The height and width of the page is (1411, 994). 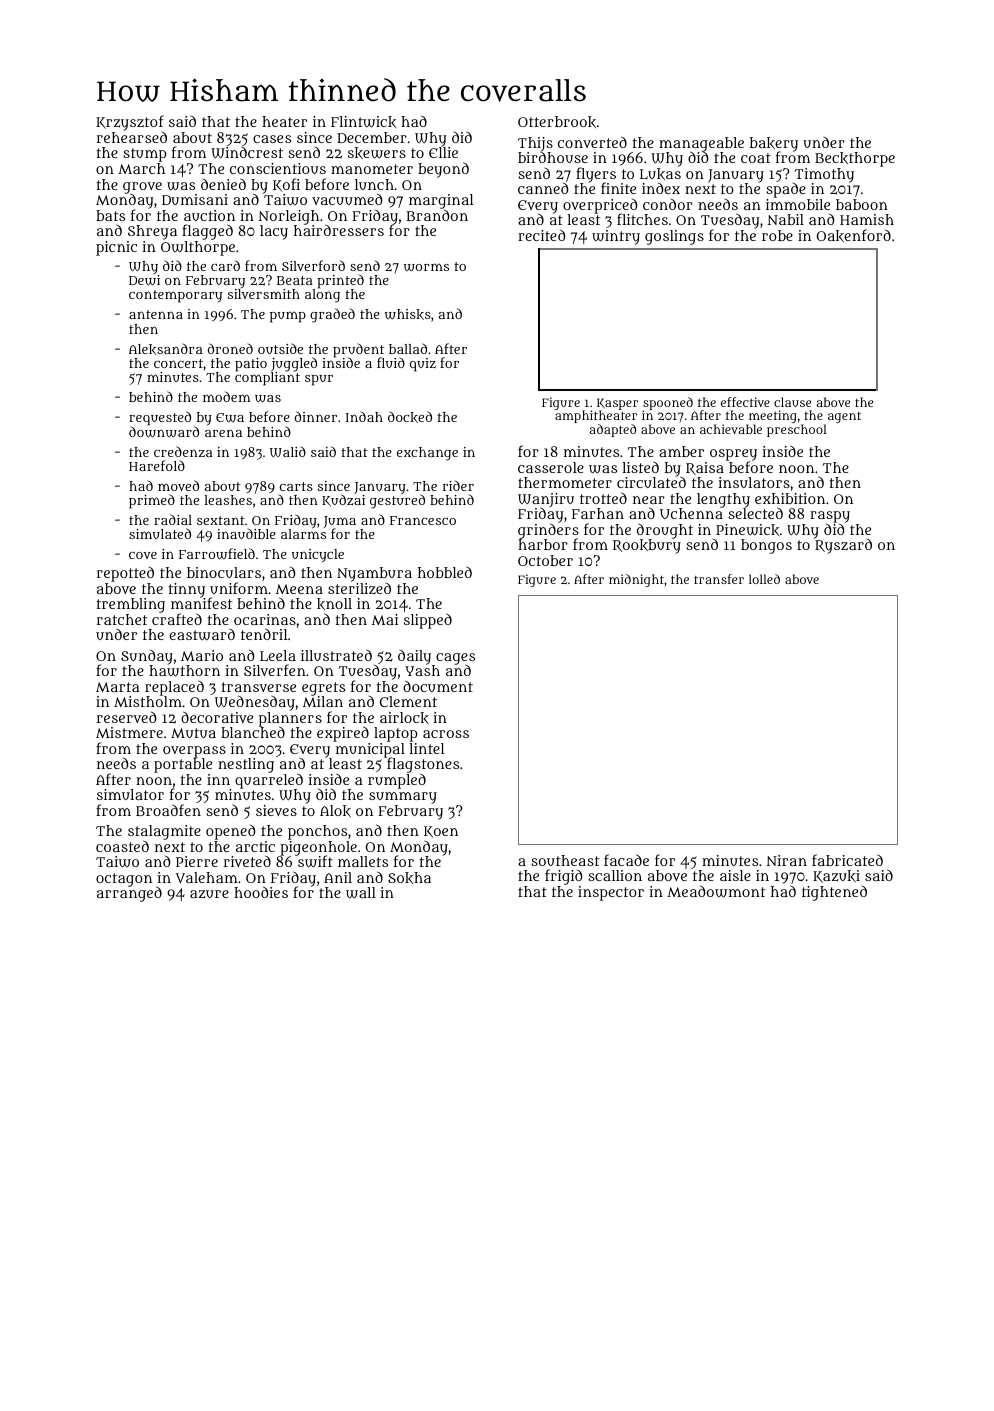 I want to click on arena, so click(x=223, y=433).
